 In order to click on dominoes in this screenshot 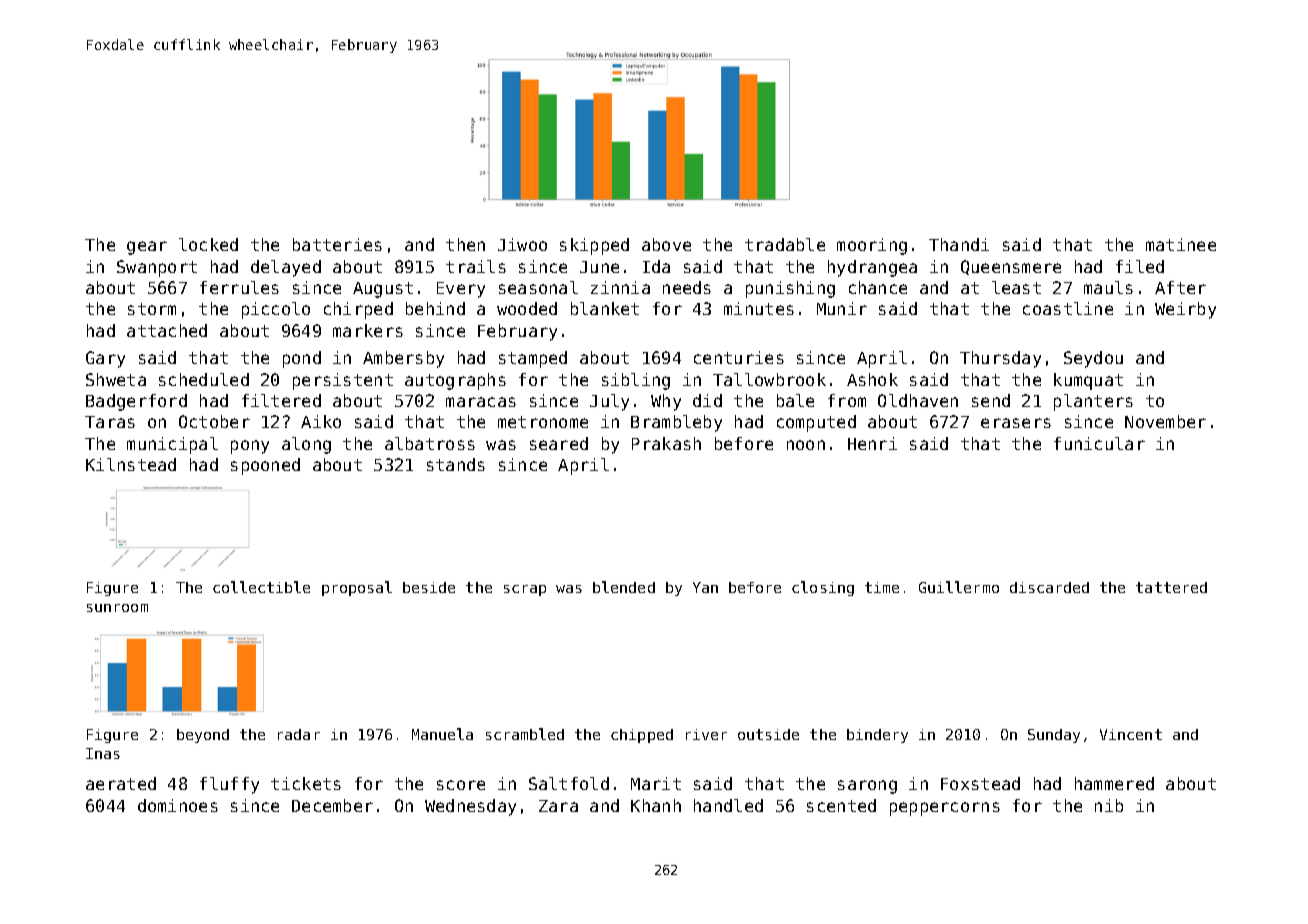, I will do `click(178, 805)`.
